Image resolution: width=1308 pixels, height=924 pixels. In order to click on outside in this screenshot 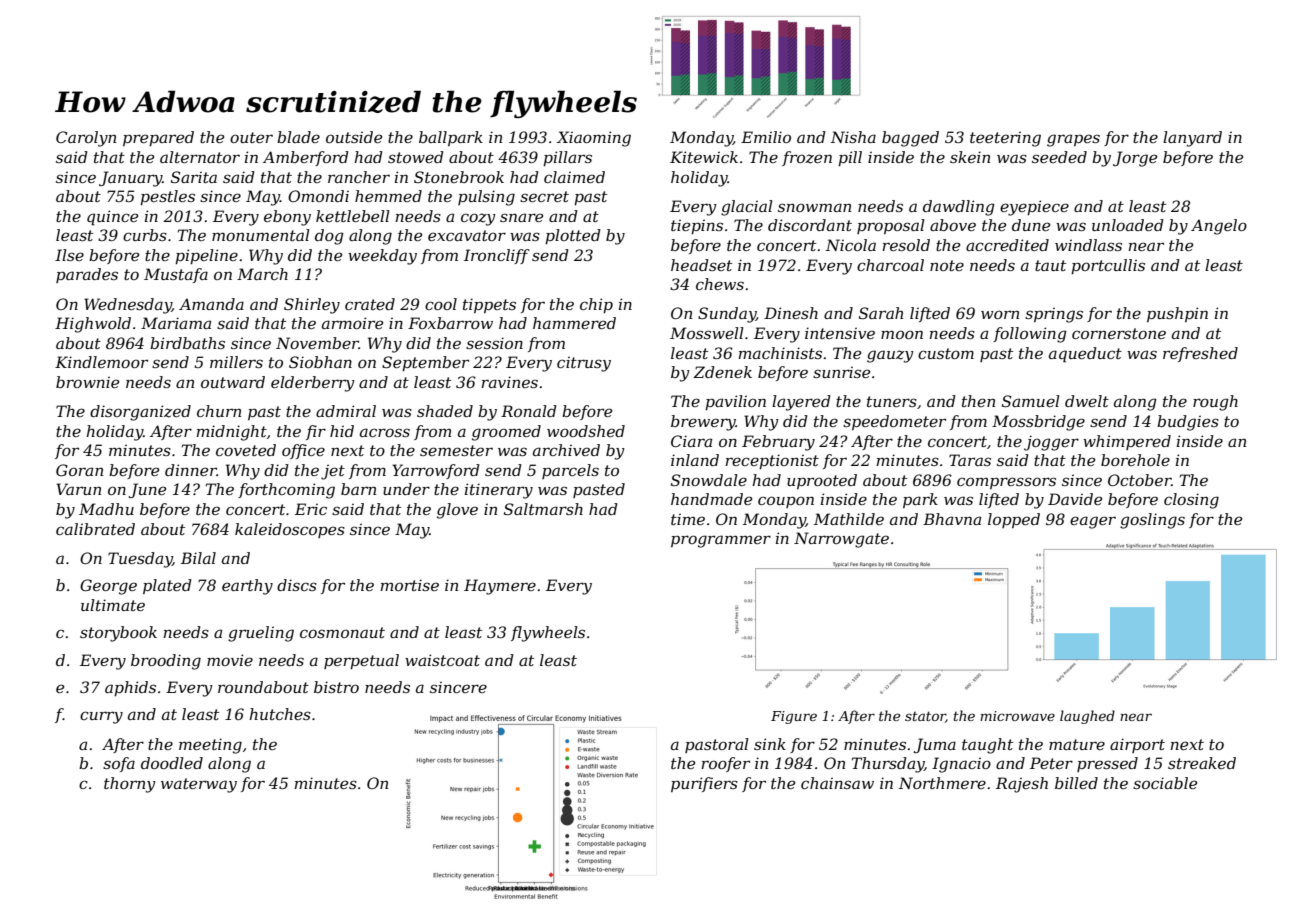, I will do `click(354, 137)`.
